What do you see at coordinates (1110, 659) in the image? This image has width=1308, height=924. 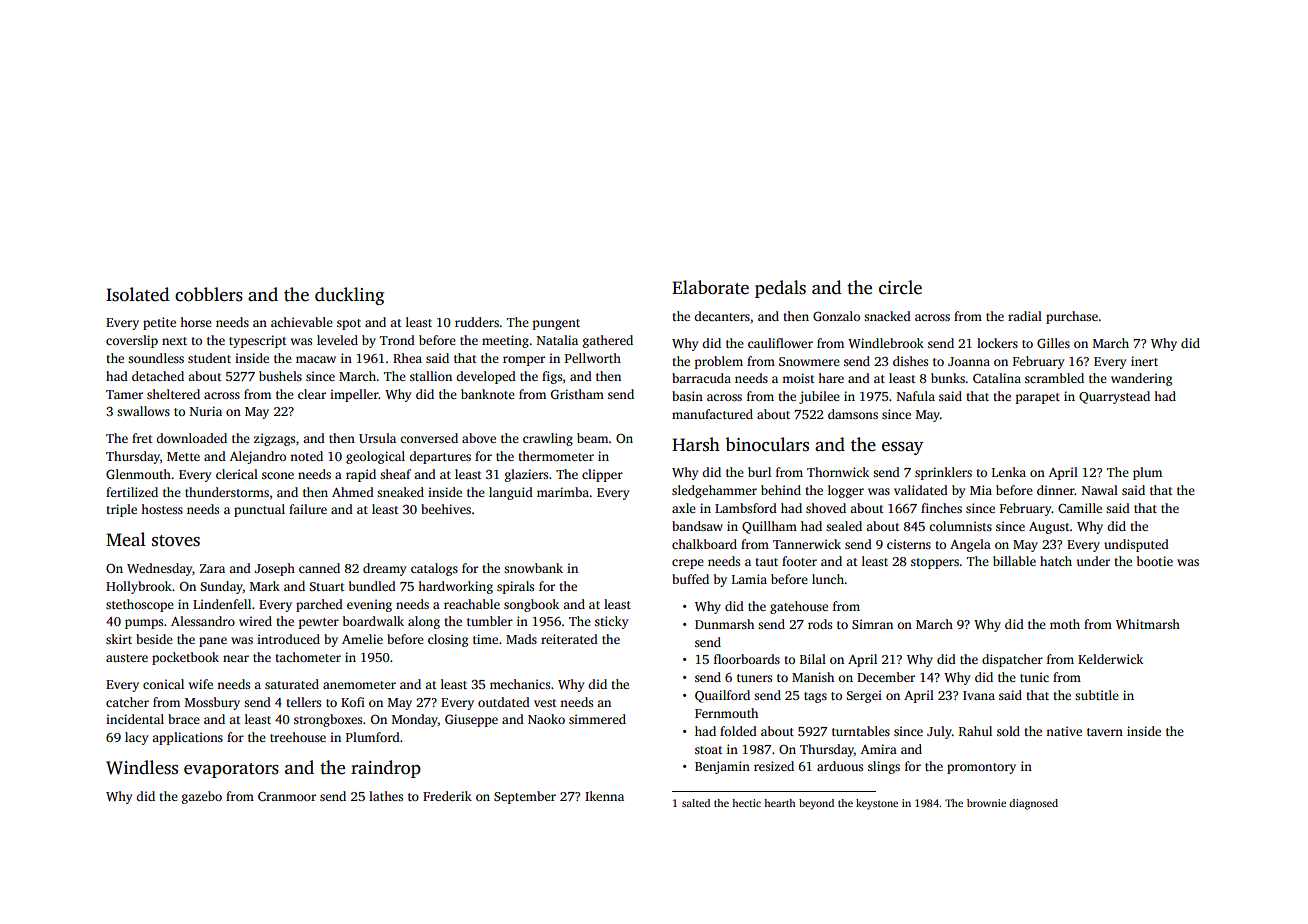 I see `Kelderwick` at bounding box center [1110, 659].
